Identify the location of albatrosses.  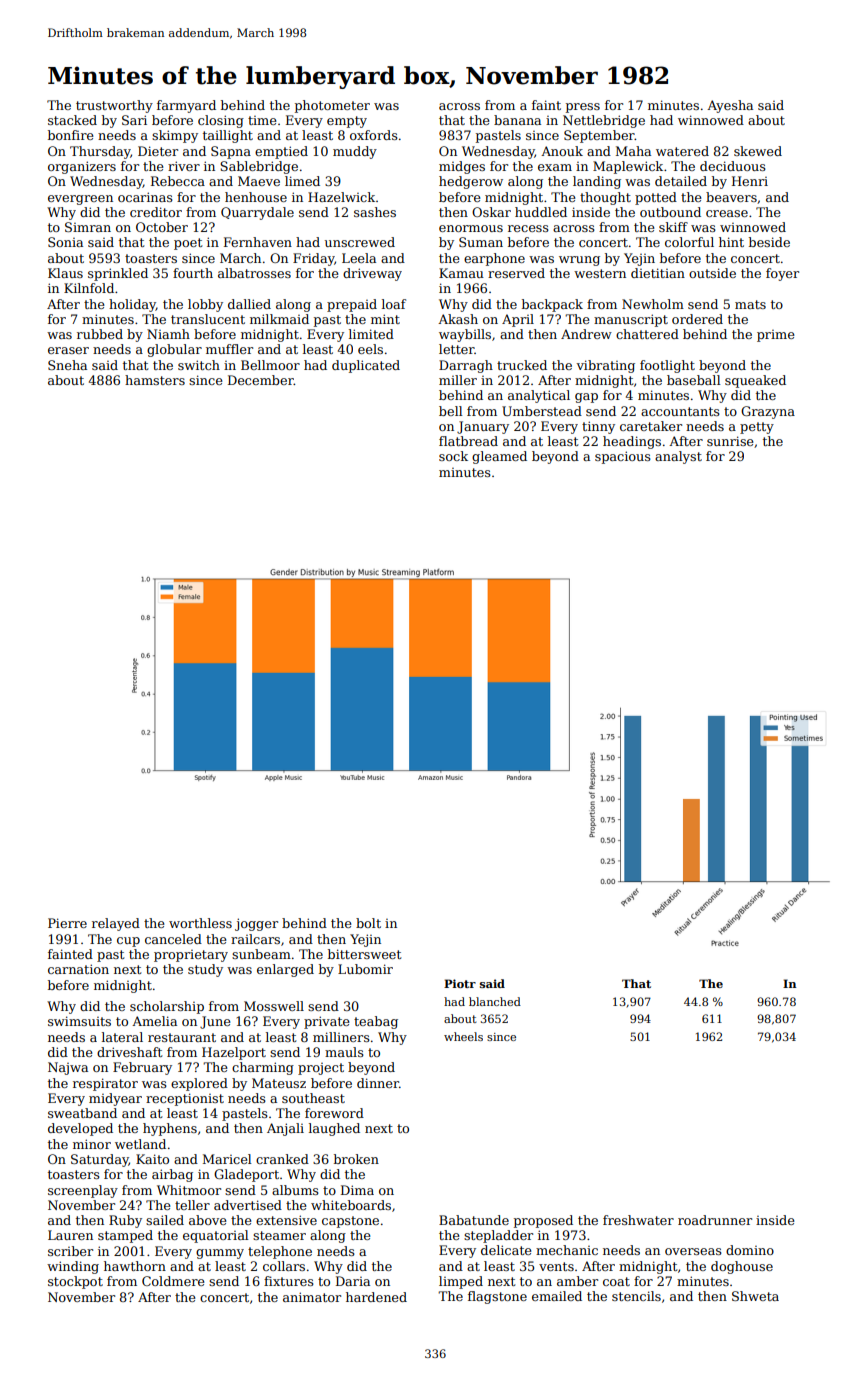
(254, 273).
